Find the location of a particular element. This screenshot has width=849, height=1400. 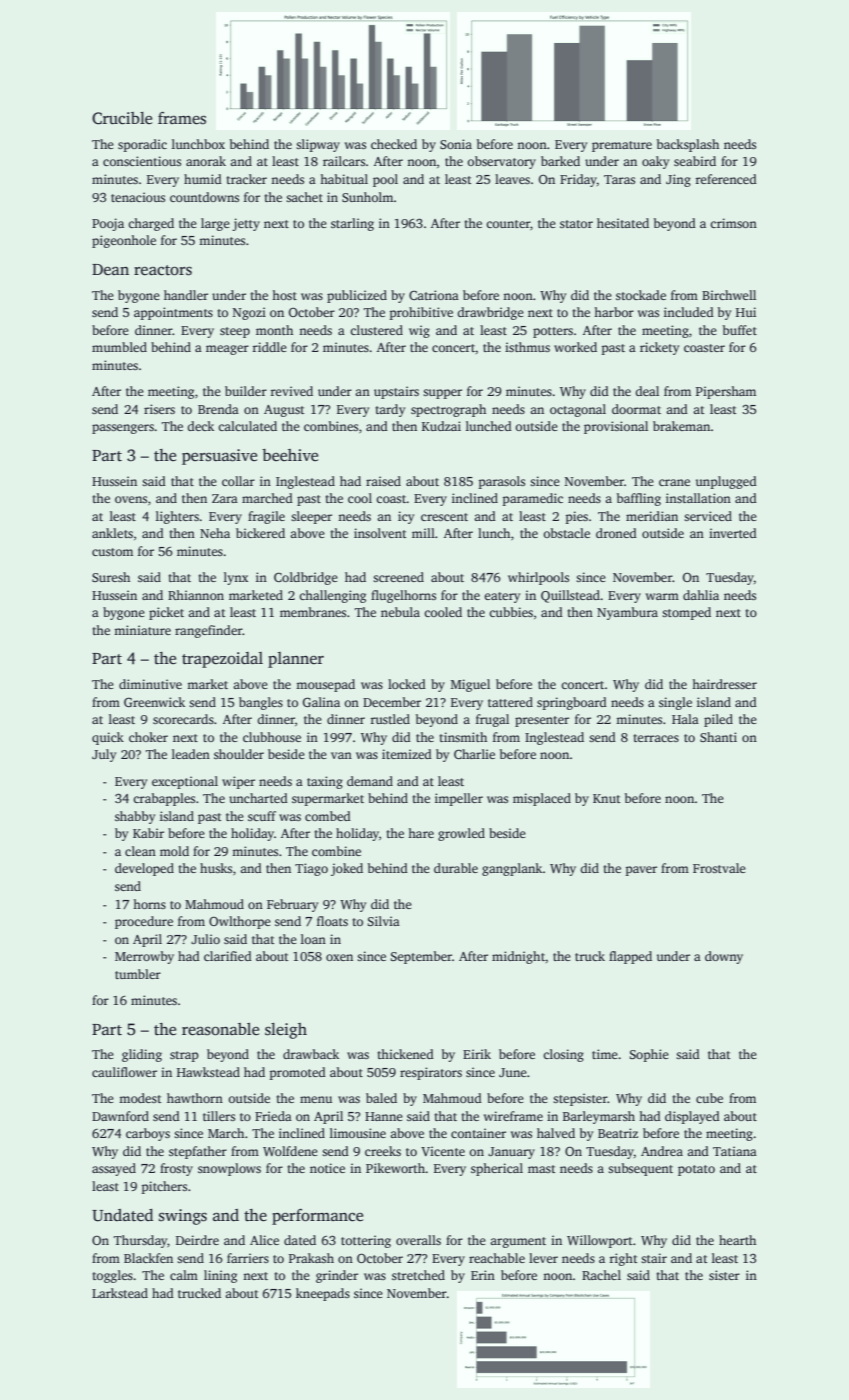

paver is located at coordinates (641, 871).
